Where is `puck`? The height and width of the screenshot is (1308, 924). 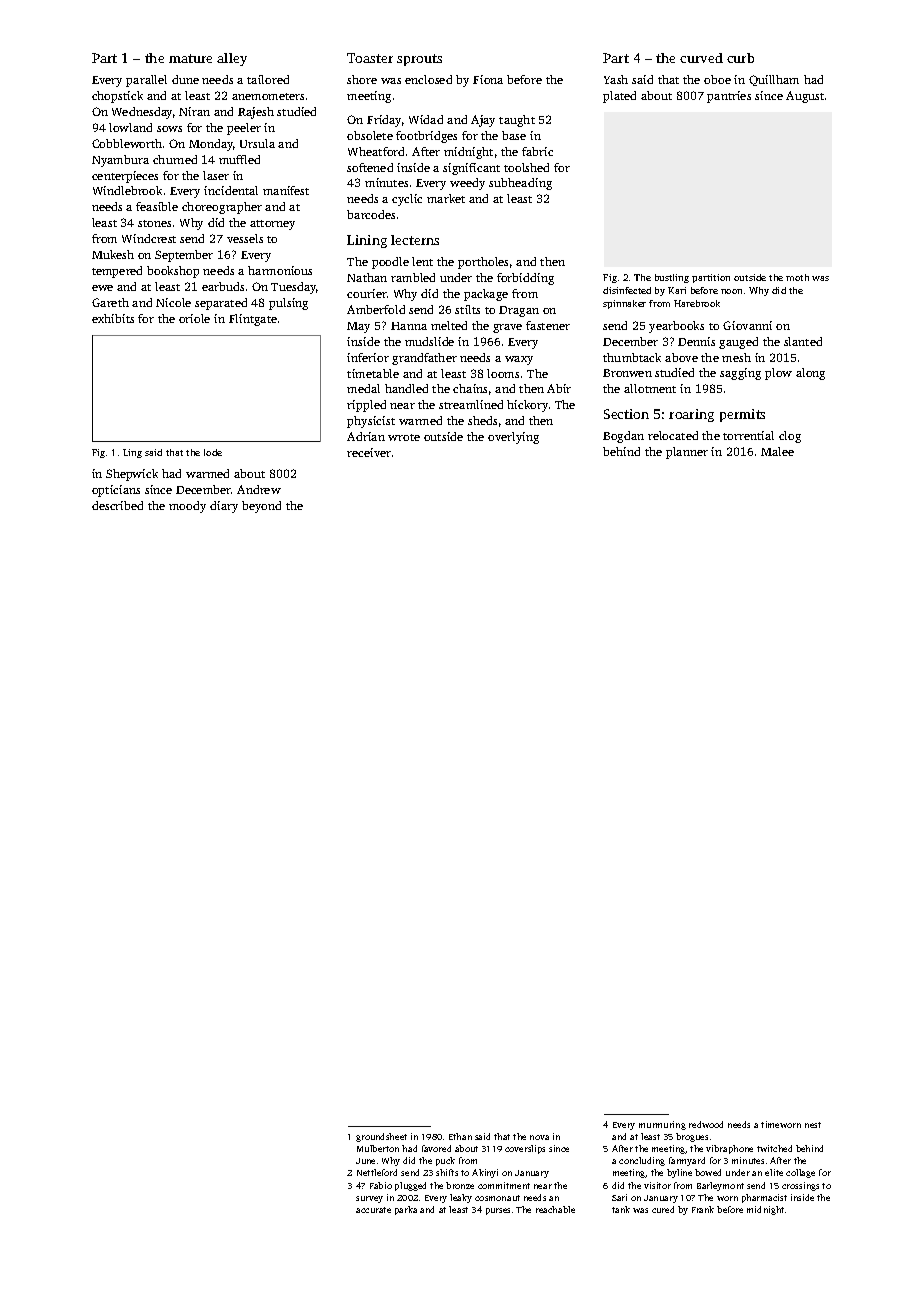
puck is located at coordinates (445, 1161).
